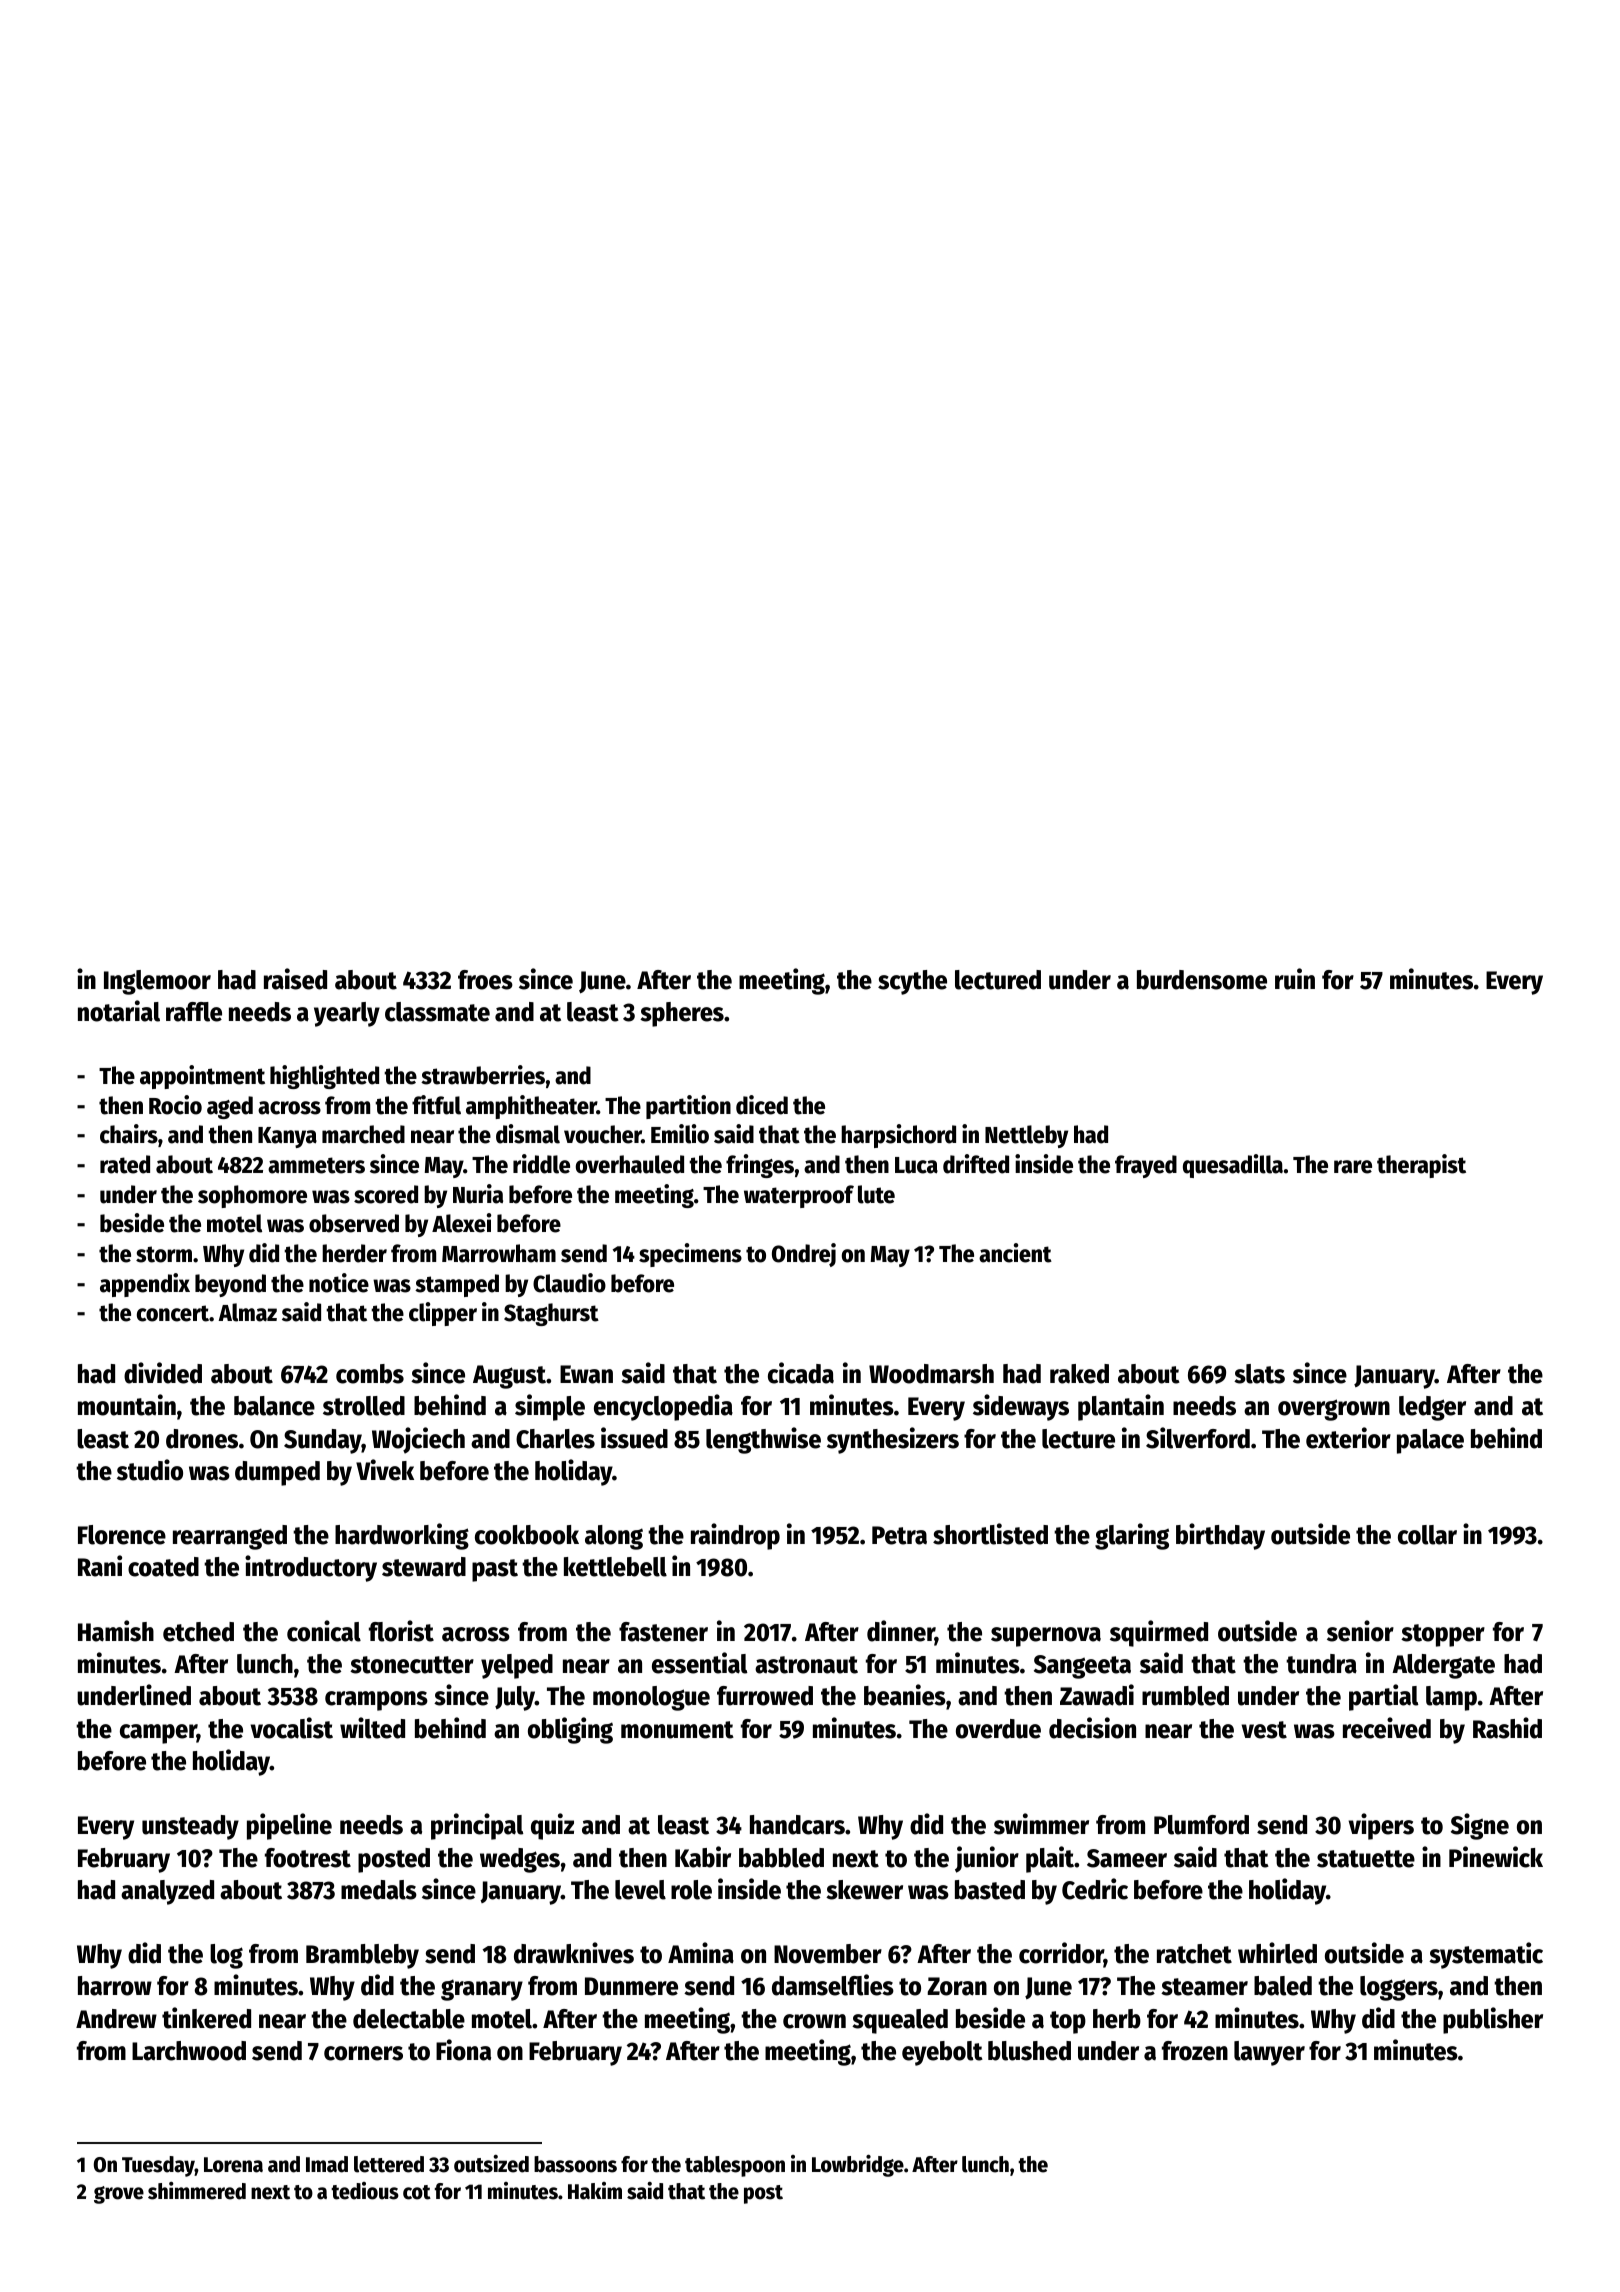 Image resolution: width=1620 pixels, height=2292 pixels. What do you see at coordinates (640, 1890) in the image?
I see `level` at bounding box center [640, 1890].
